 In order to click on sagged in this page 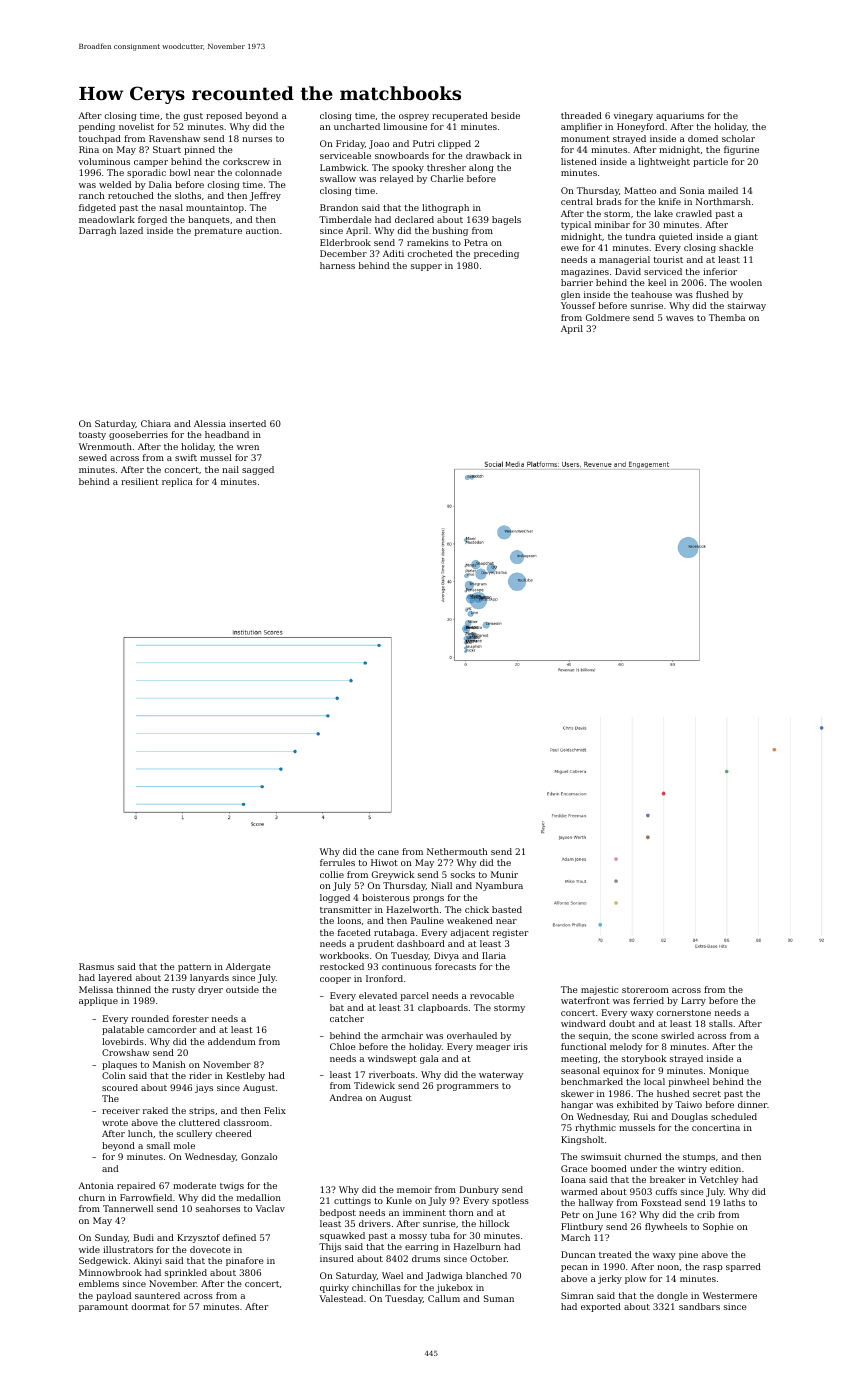, I will do `click(258, 470)`.
